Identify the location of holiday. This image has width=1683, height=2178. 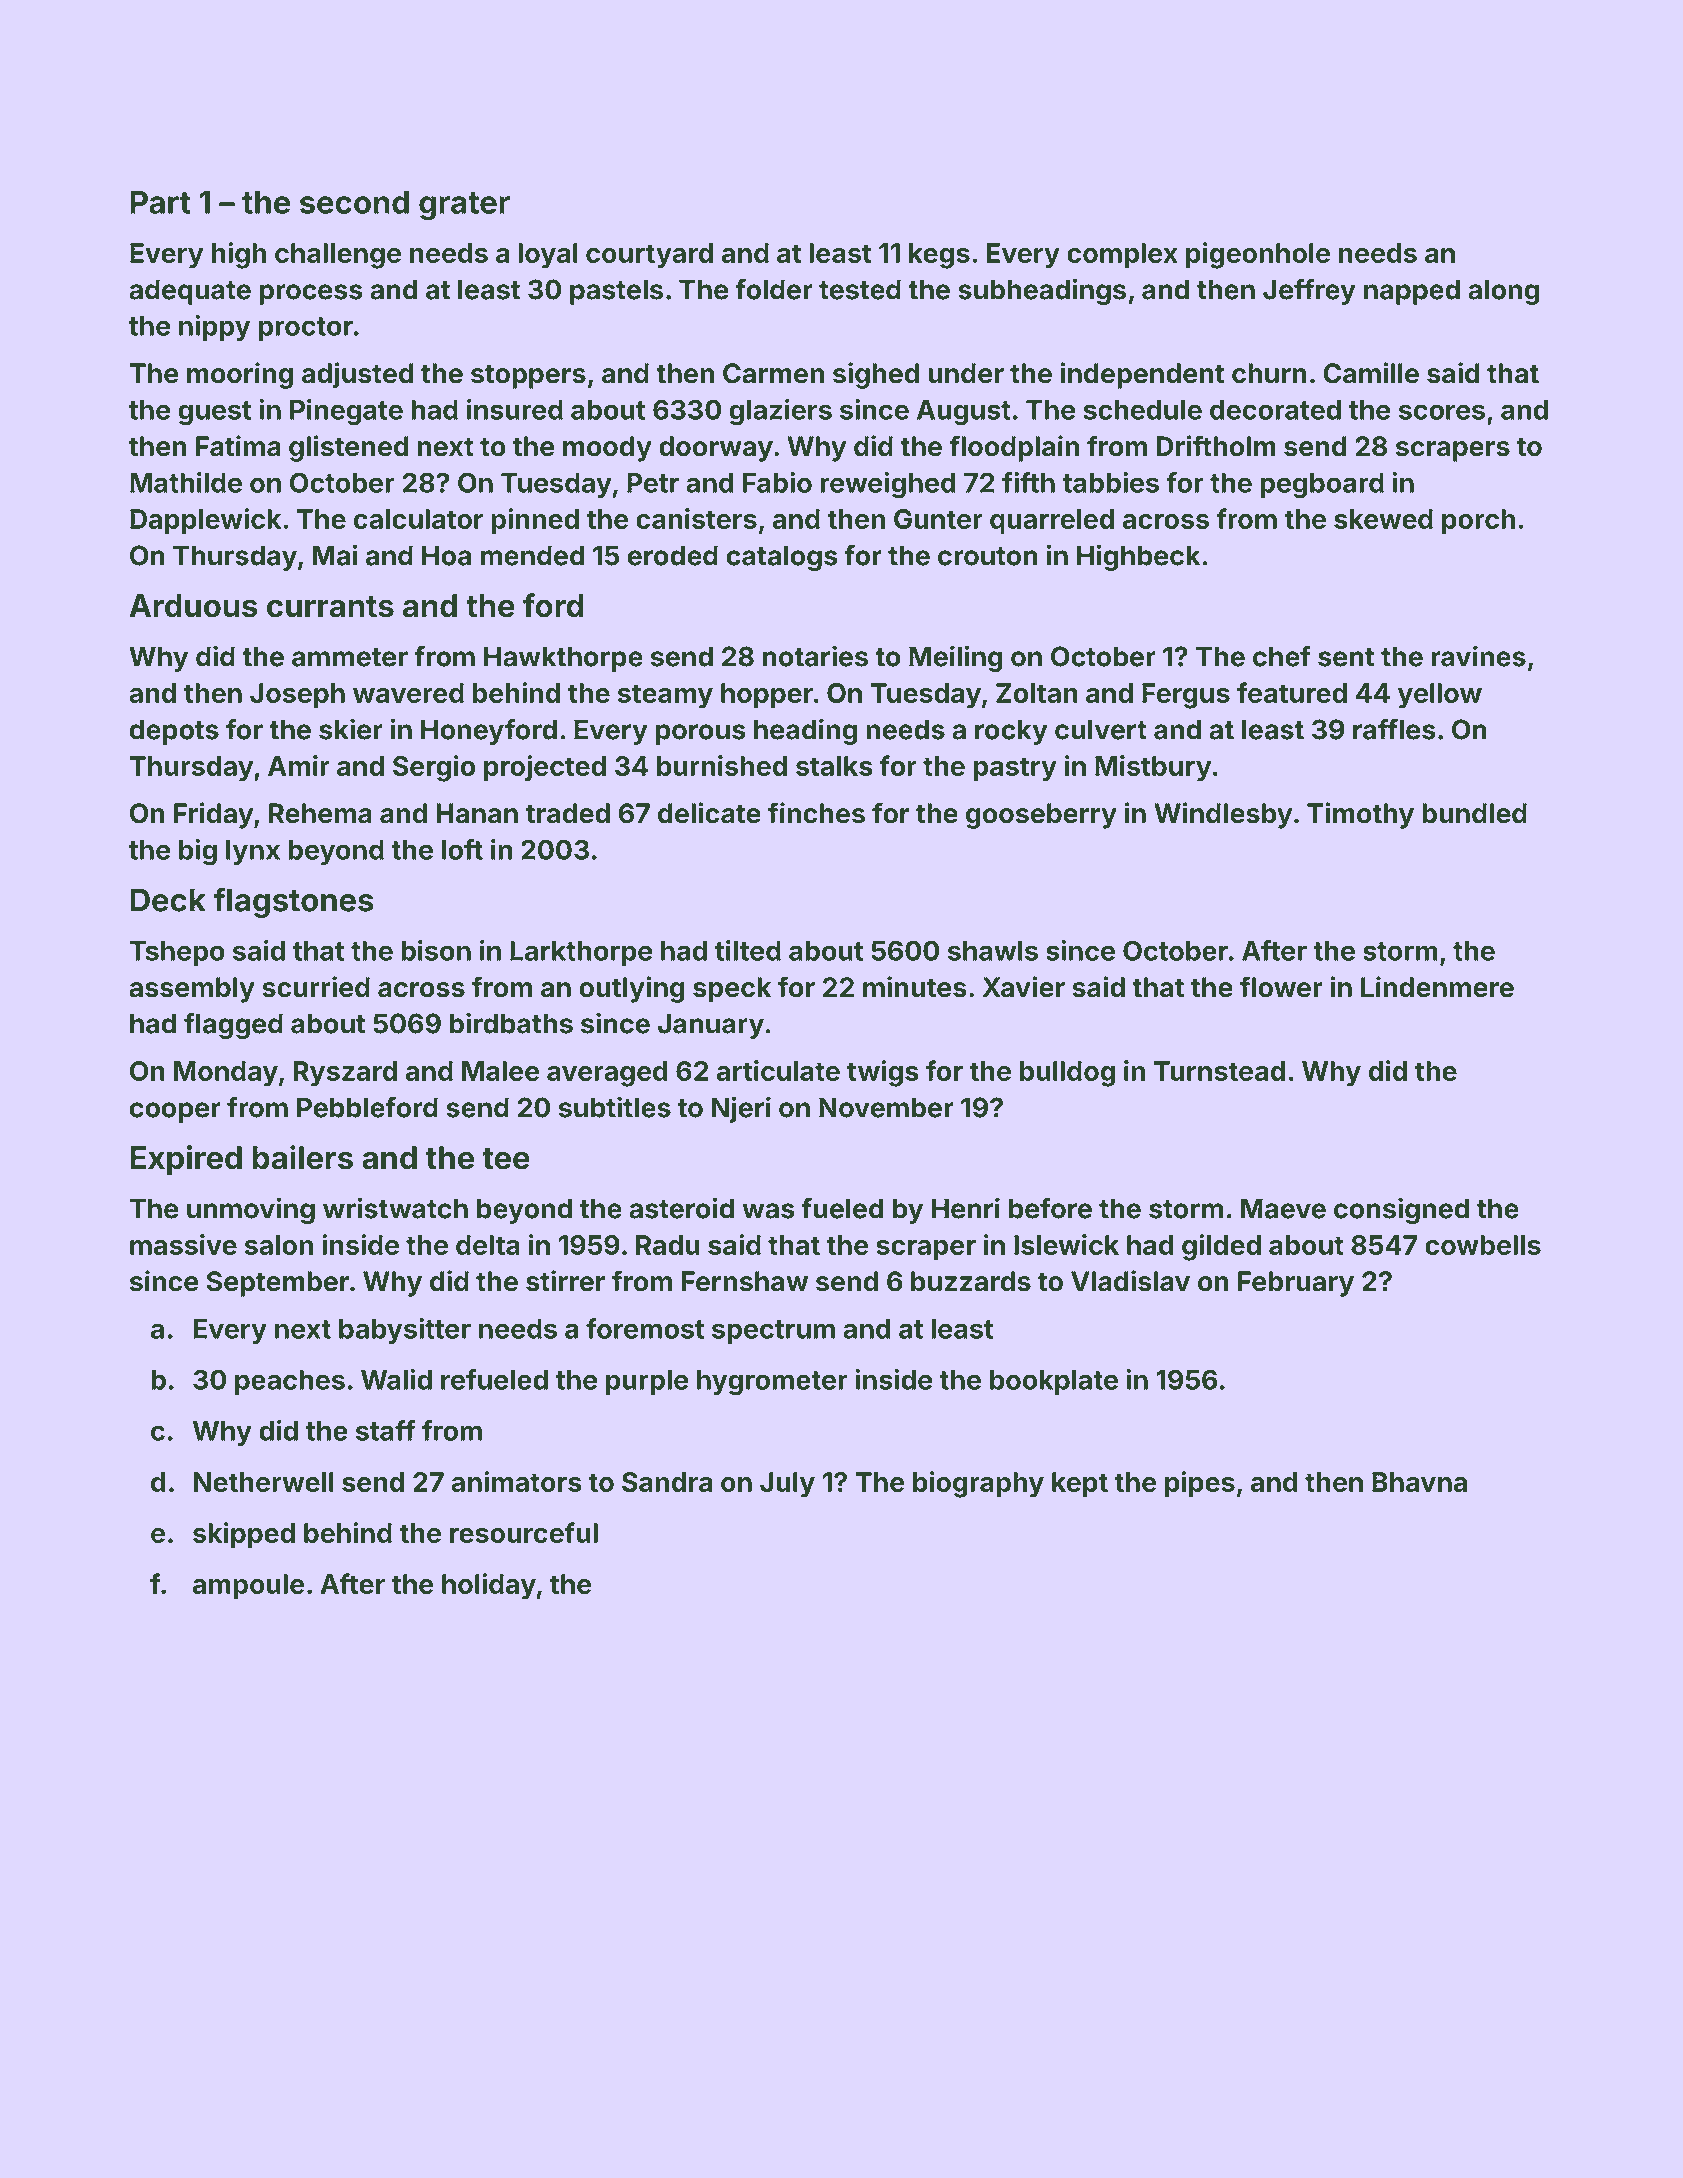
(489, 1586).
